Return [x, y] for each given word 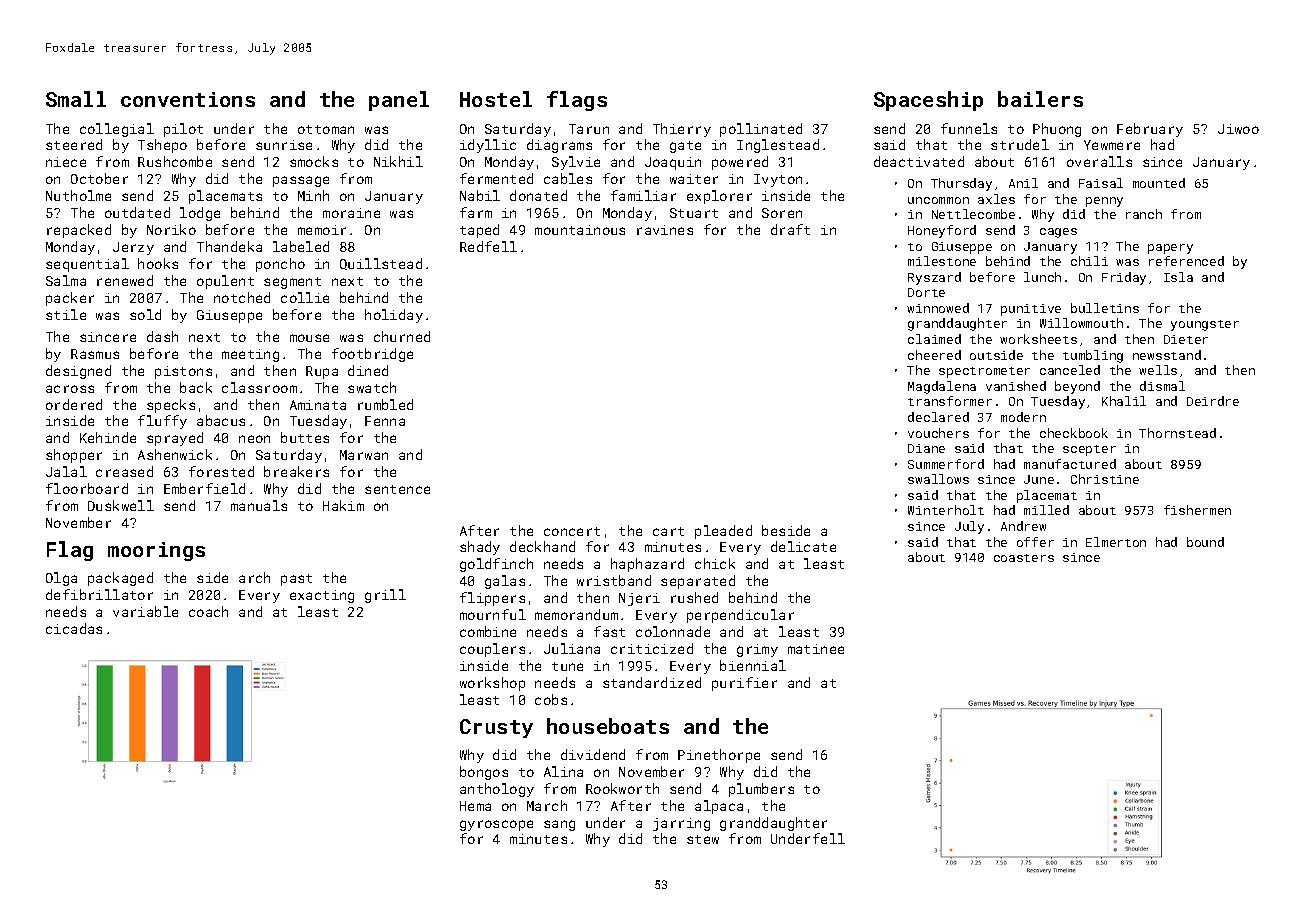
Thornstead [1177, 433]
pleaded [723, 532]
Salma [66, 280]
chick [715, 563]
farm [476, 212]
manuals [259, 505]
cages [1058, 233]
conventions [188, 99]
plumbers [761, 790]
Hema [475, 806]
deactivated [919, 161]
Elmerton [1116, 542]
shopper [74, 456]
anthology [497, 790]
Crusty [496, 728]
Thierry [682, 130]
